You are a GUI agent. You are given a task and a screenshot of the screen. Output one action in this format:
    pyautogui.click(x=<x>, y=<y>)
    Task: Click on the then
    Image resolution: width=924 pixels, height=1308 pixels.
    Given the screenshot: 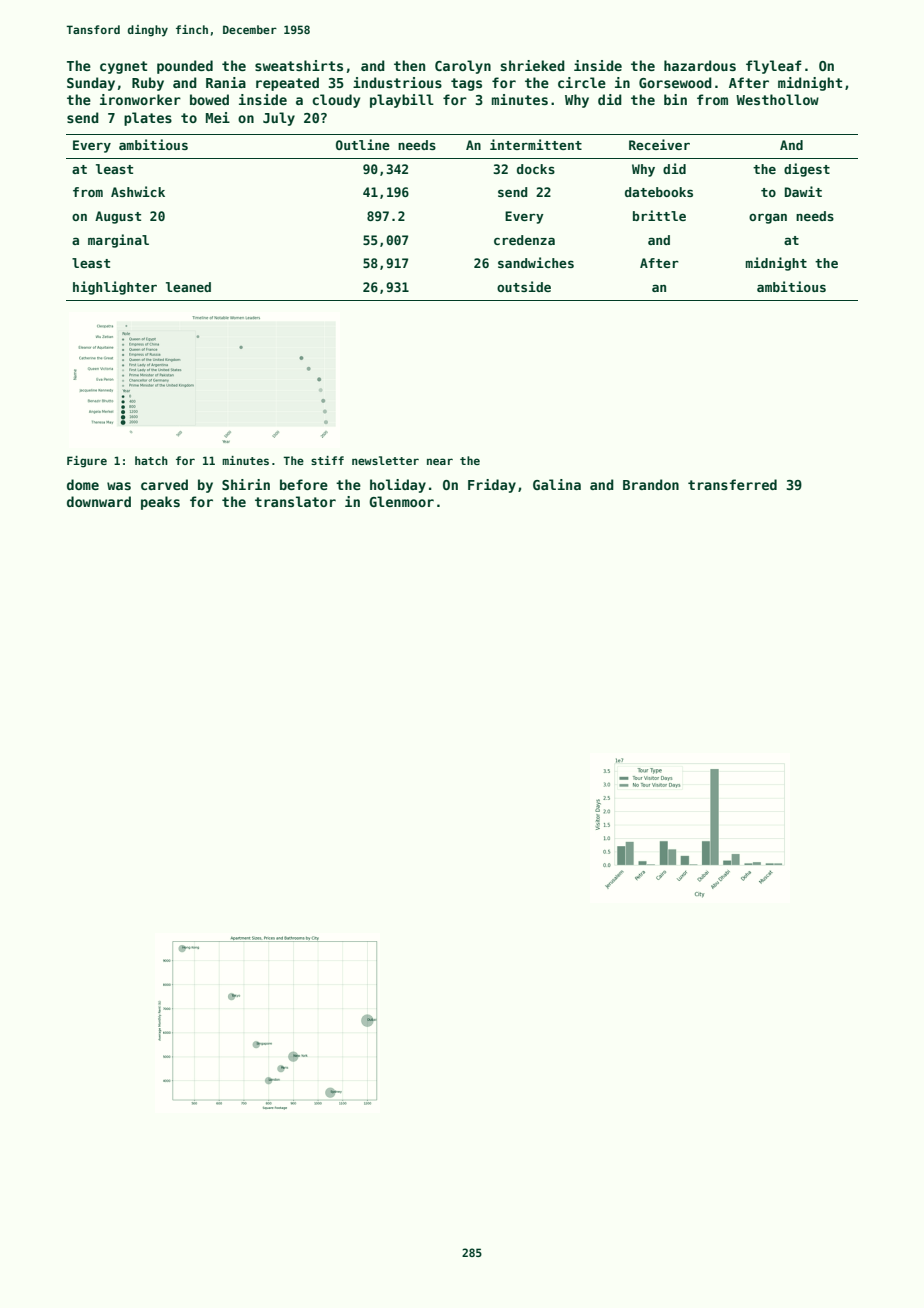 What is the action you would take?
    pyautogui.click(x=409, y=65)
